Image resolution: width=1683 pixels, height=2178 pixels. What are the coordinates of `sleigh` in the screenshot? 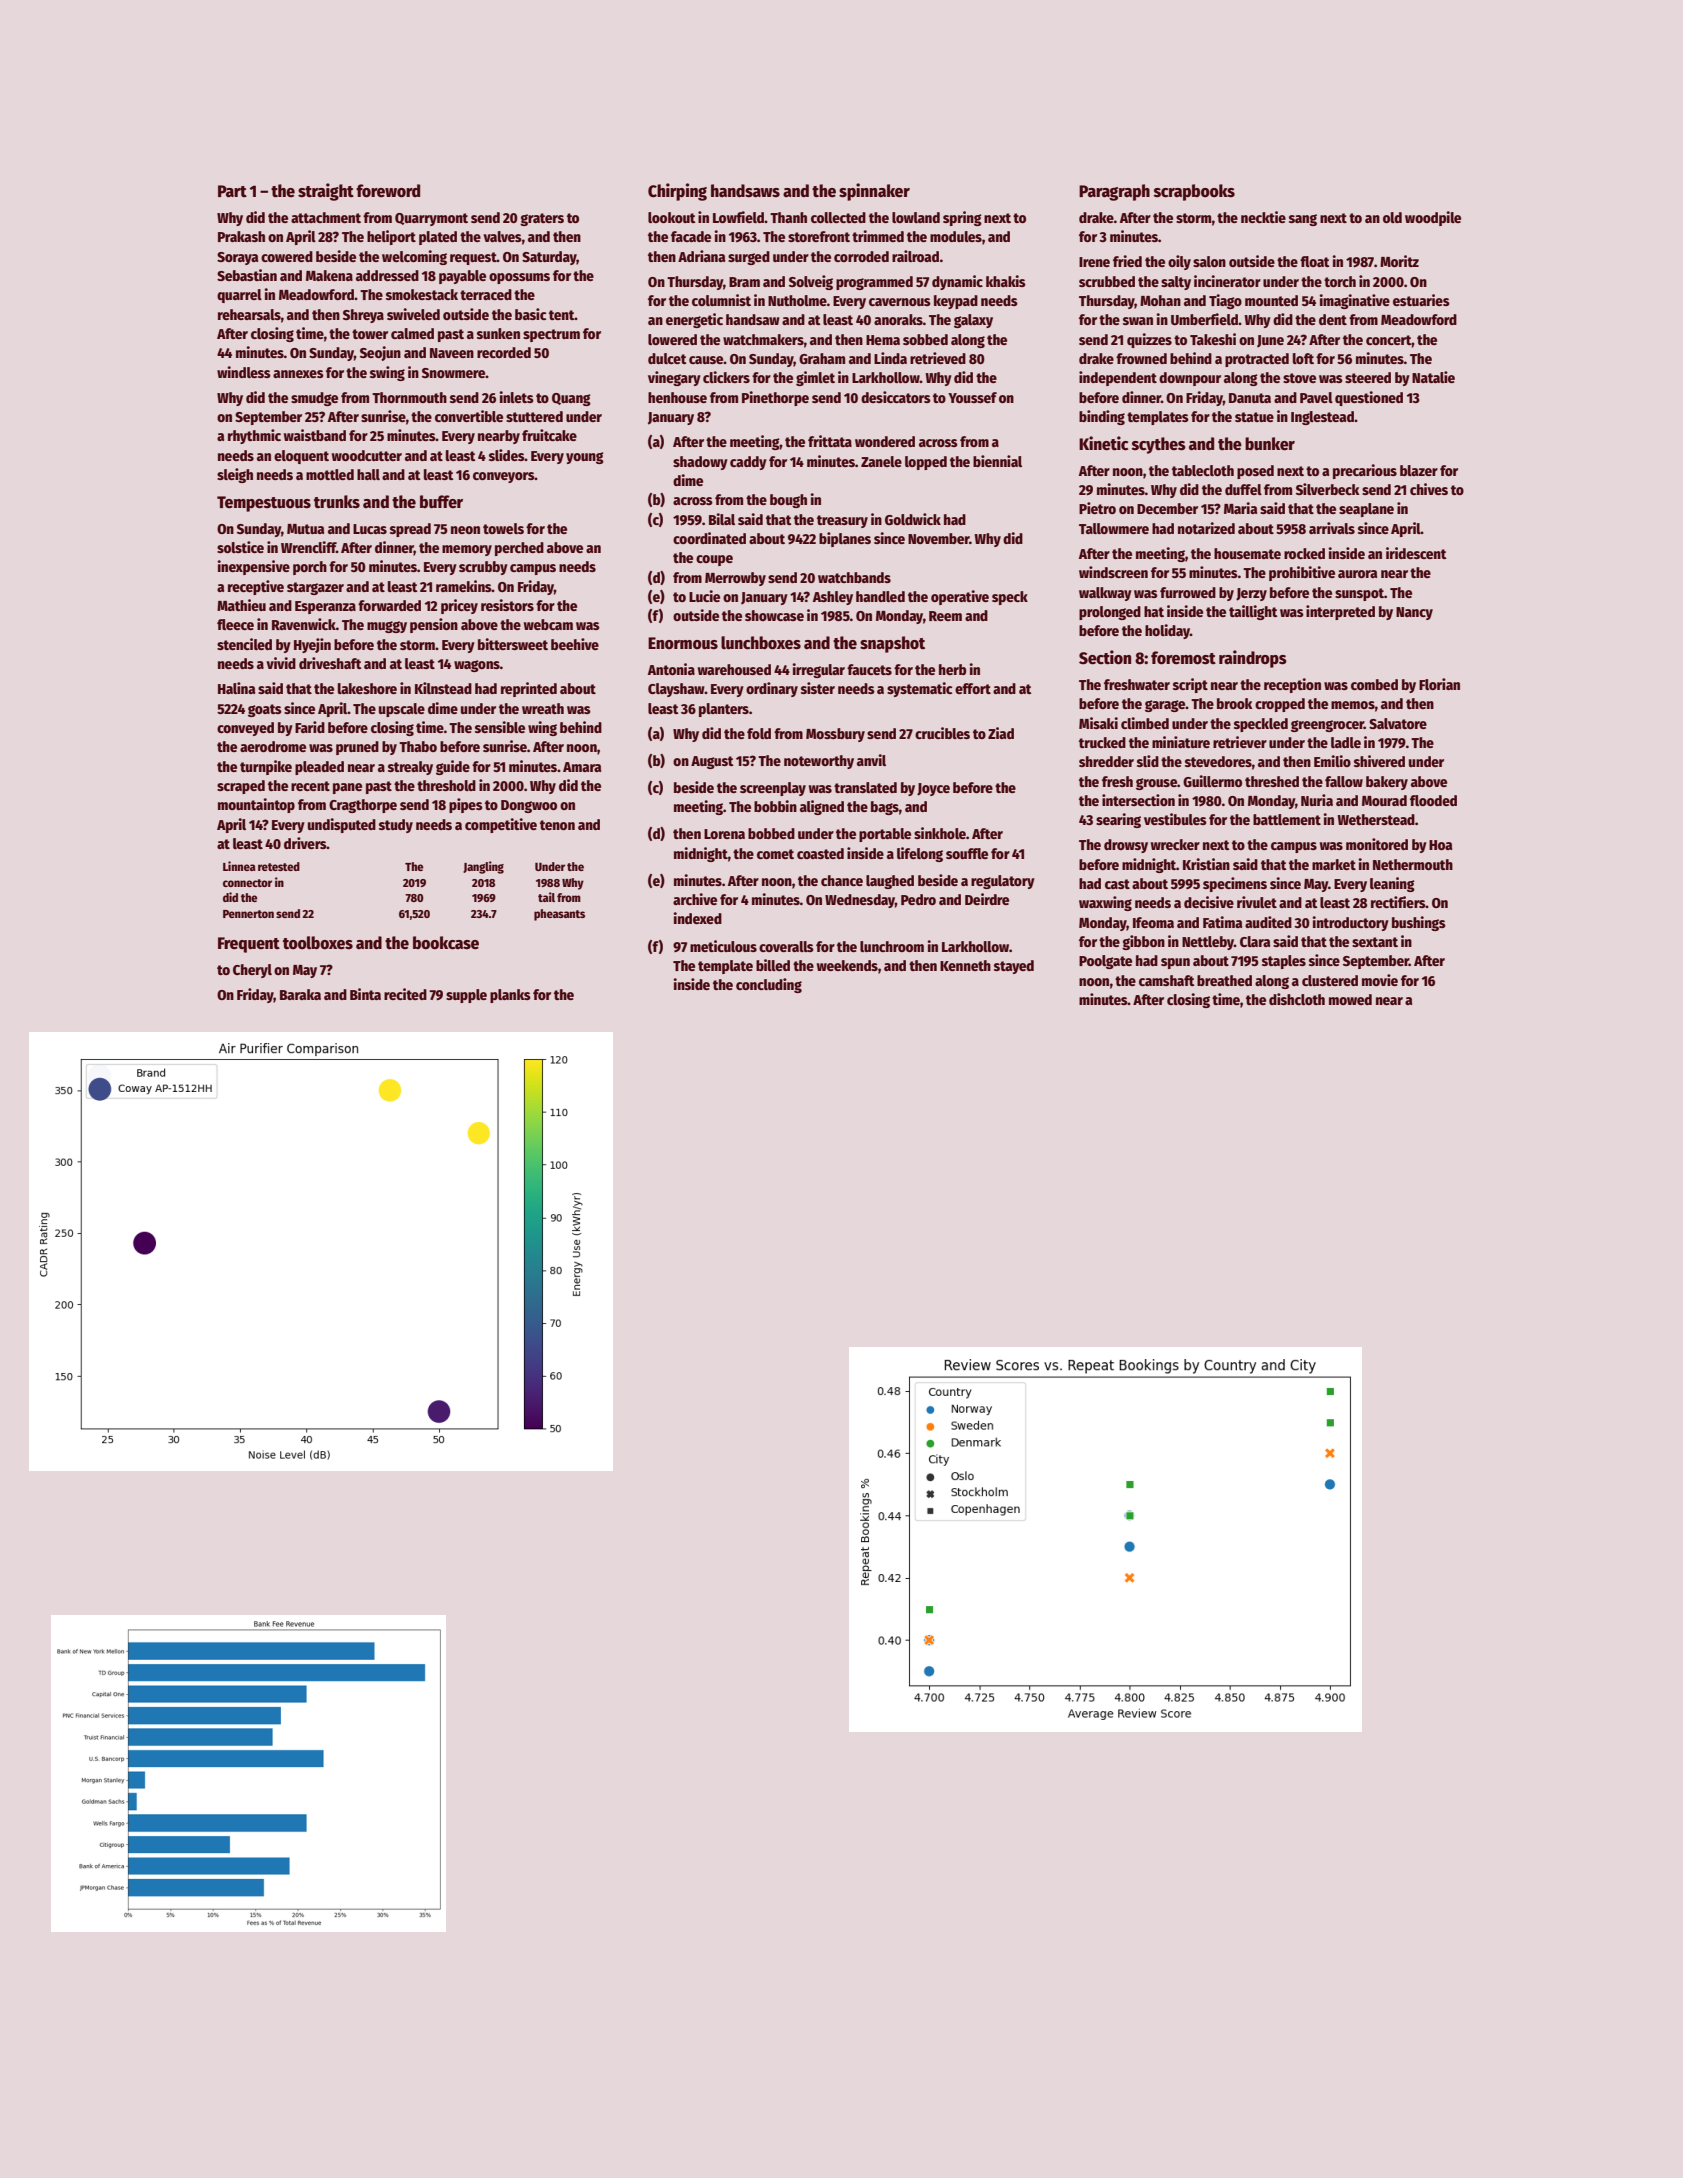 It's located at (235, 475).
